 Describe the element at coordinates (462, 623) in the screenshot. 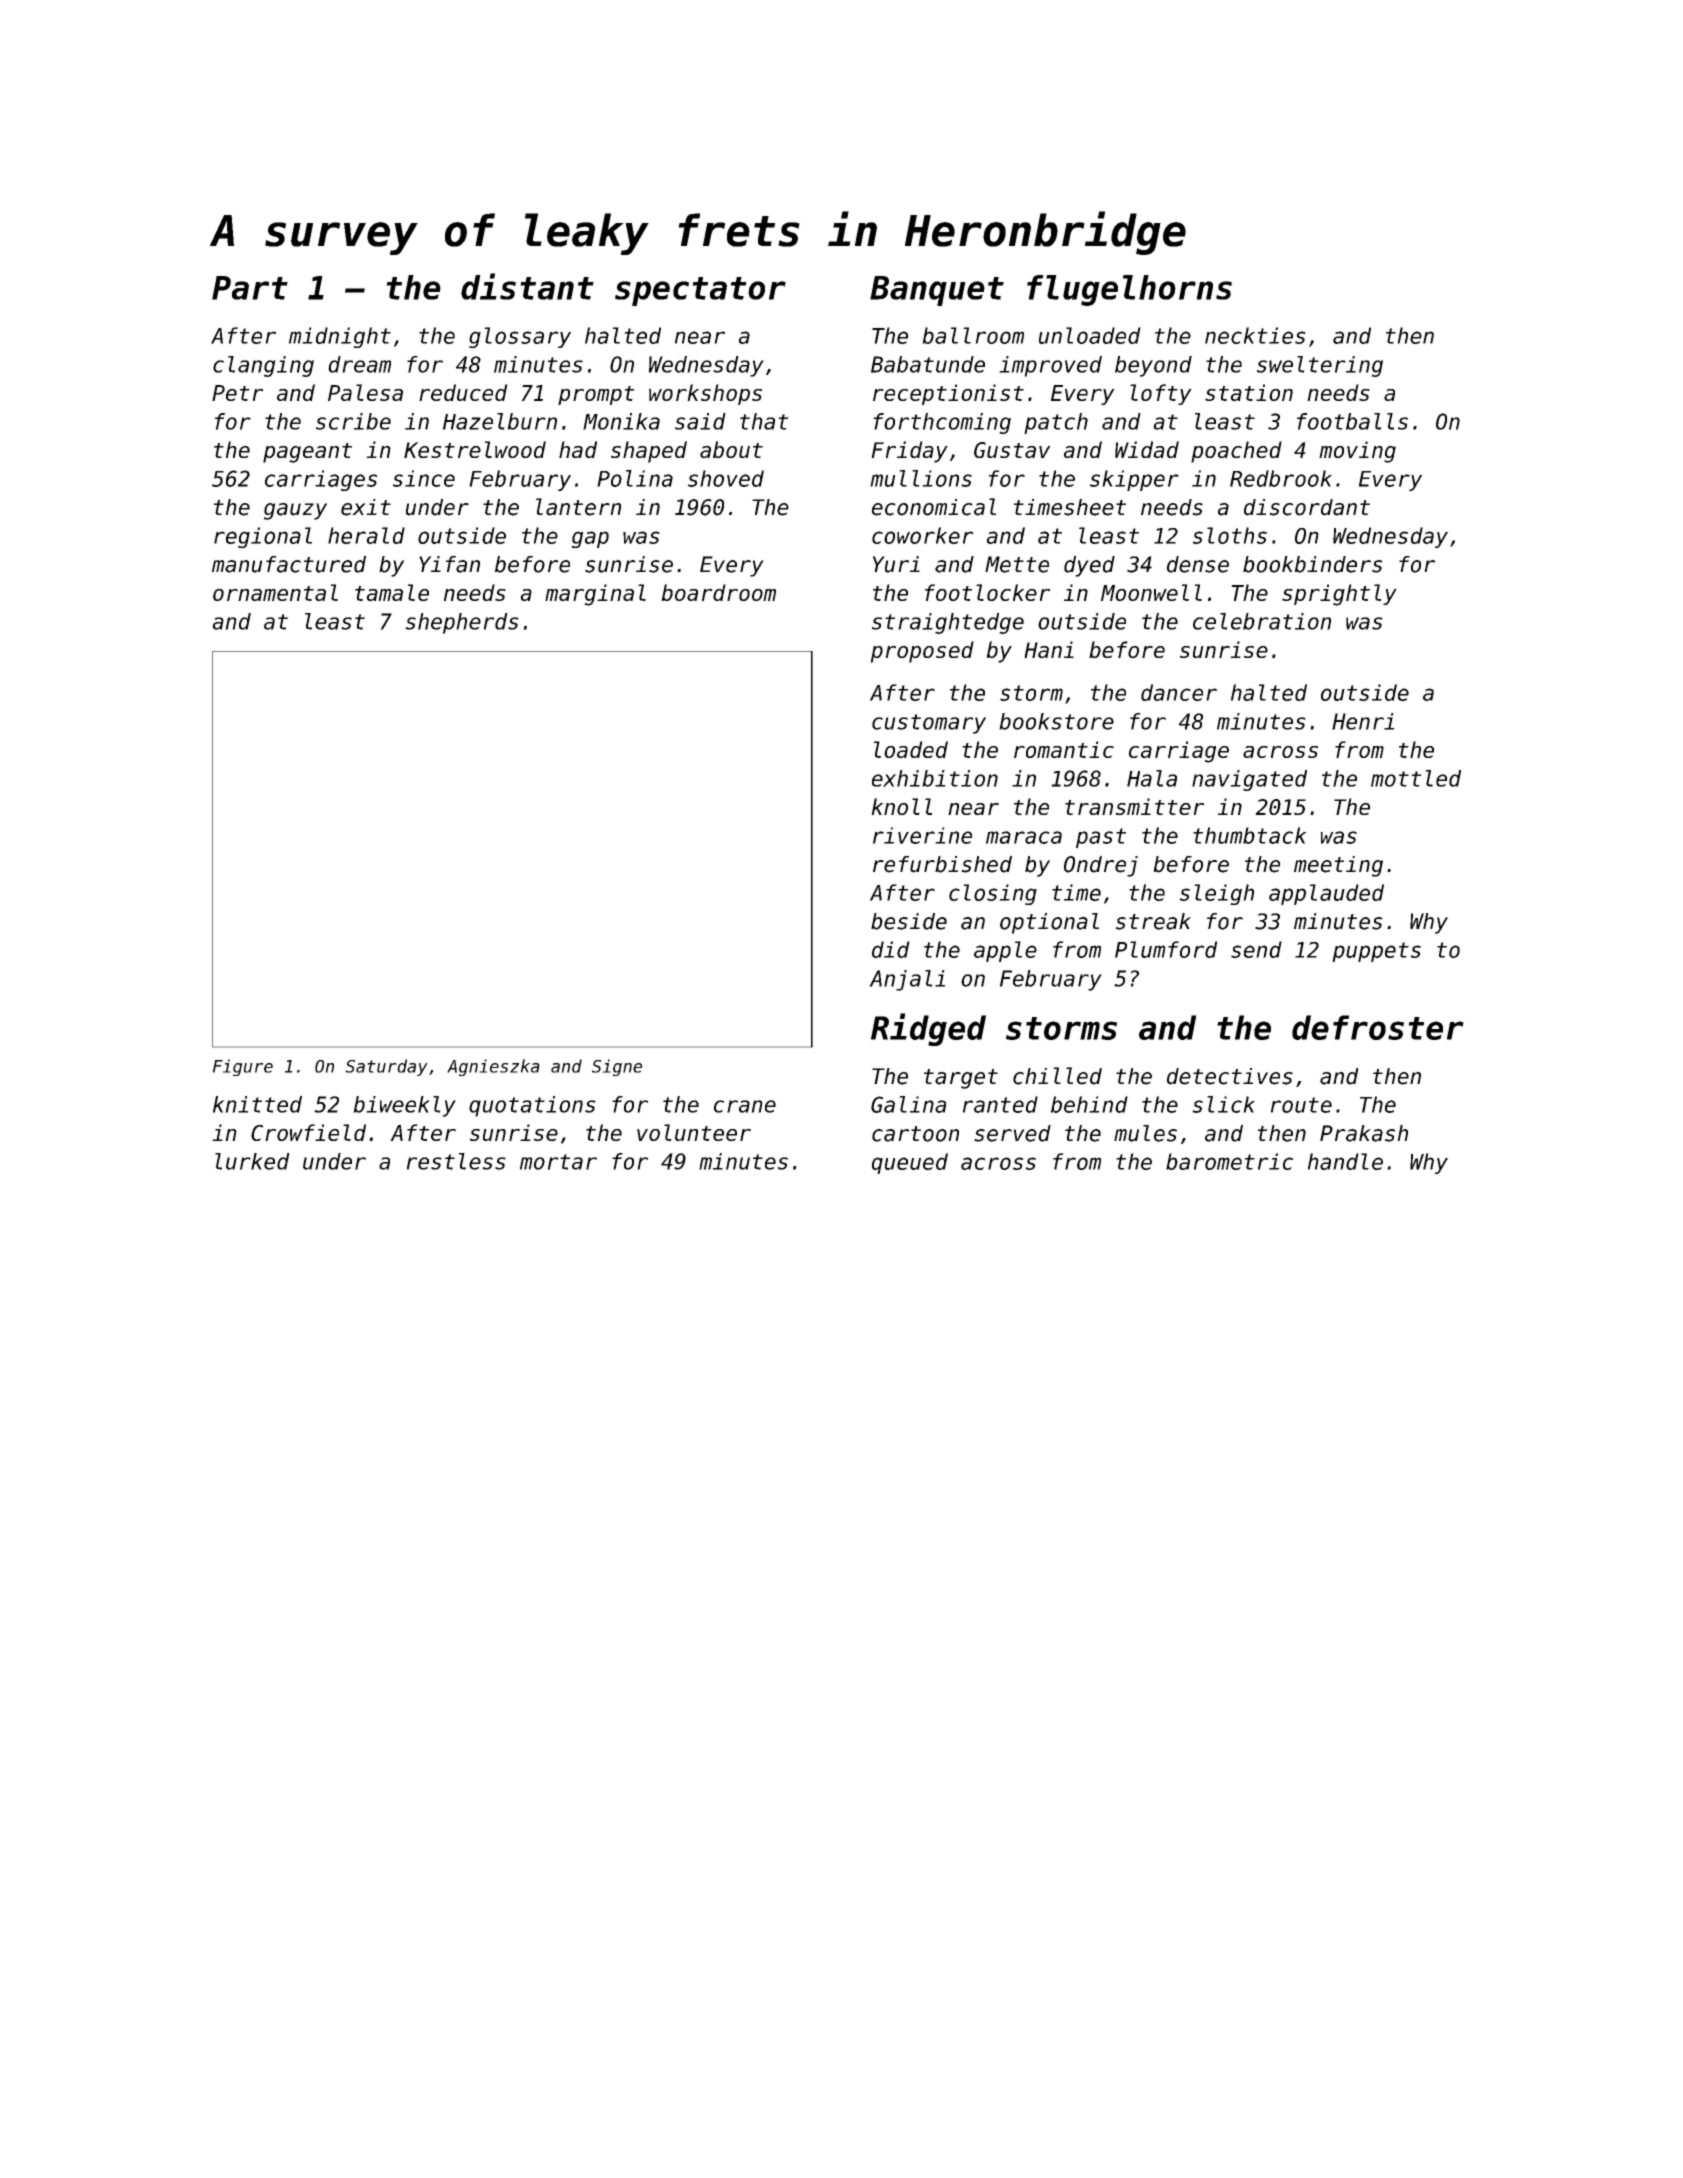

I see `shepherds` at that location.
